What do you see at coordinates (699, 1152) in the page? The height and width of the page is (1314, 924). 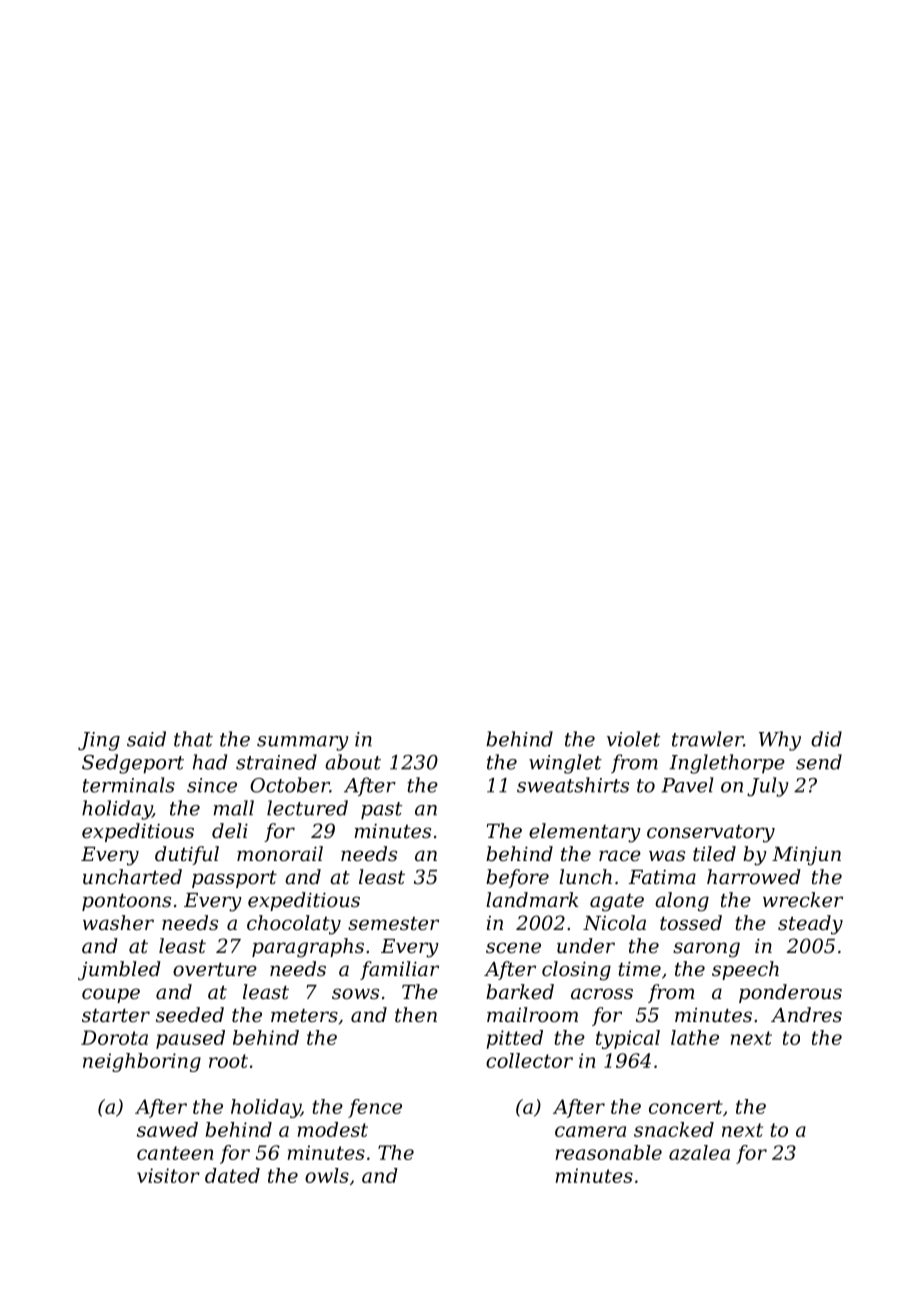 I see `azalea` at bounding box center [699, 1152].
